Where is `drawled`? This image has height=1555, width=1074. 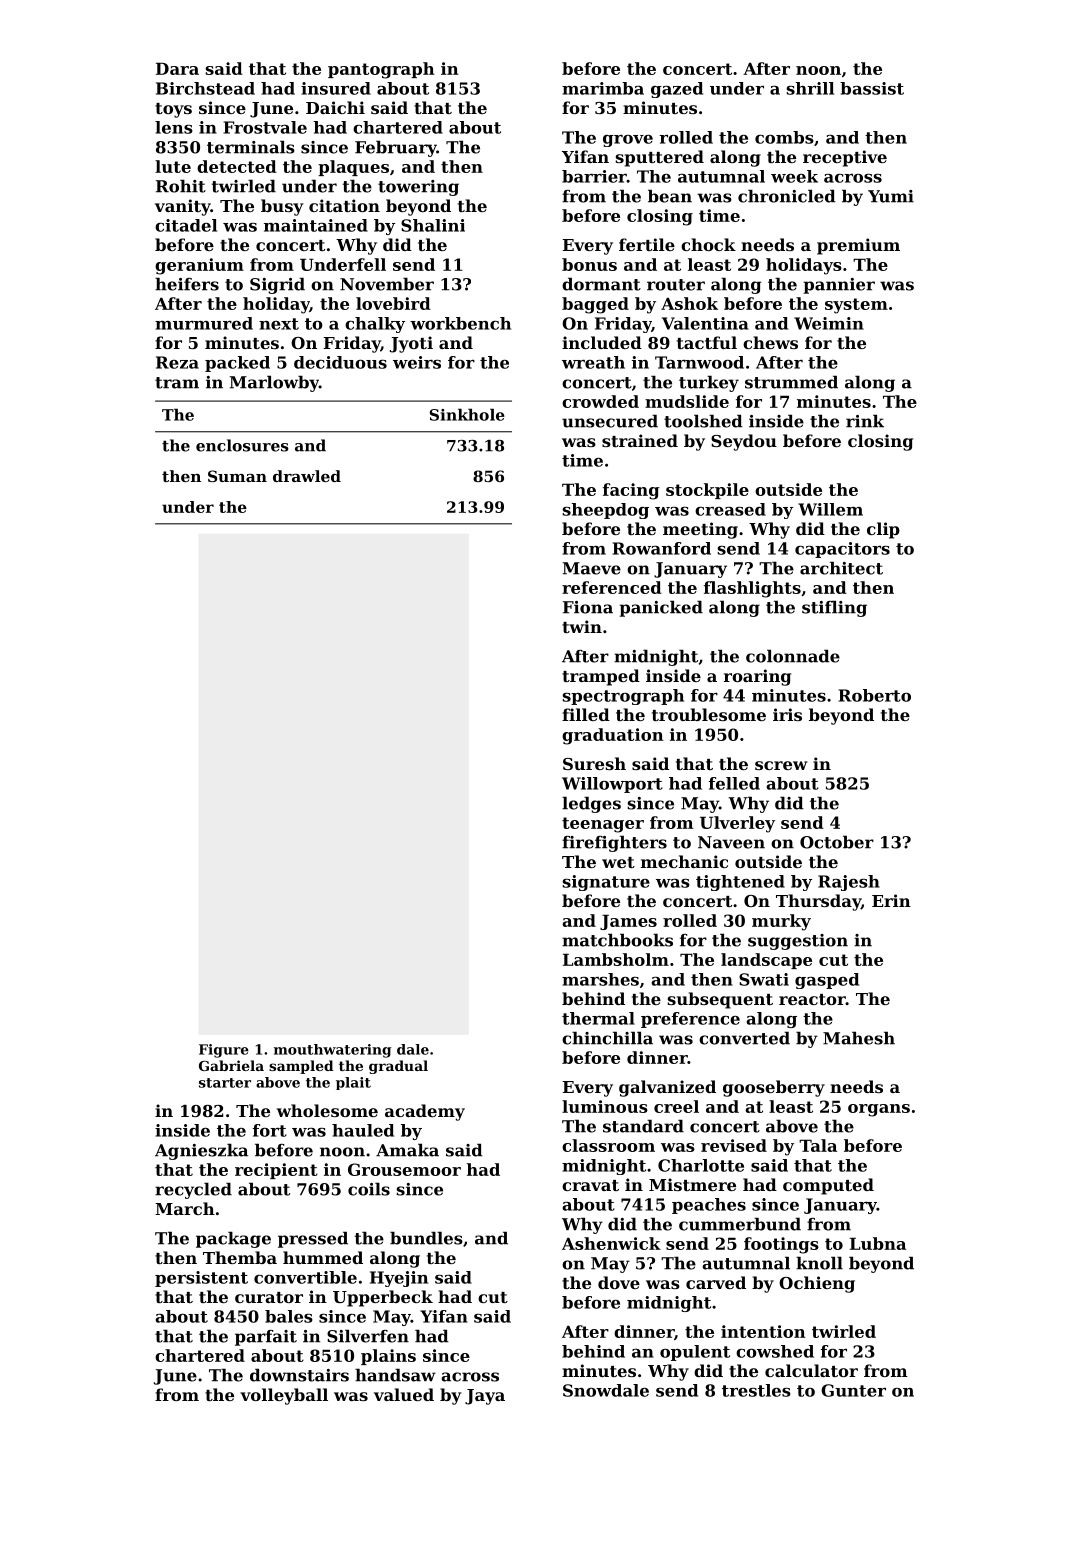
drawled is located at coordinates (307, 476).
